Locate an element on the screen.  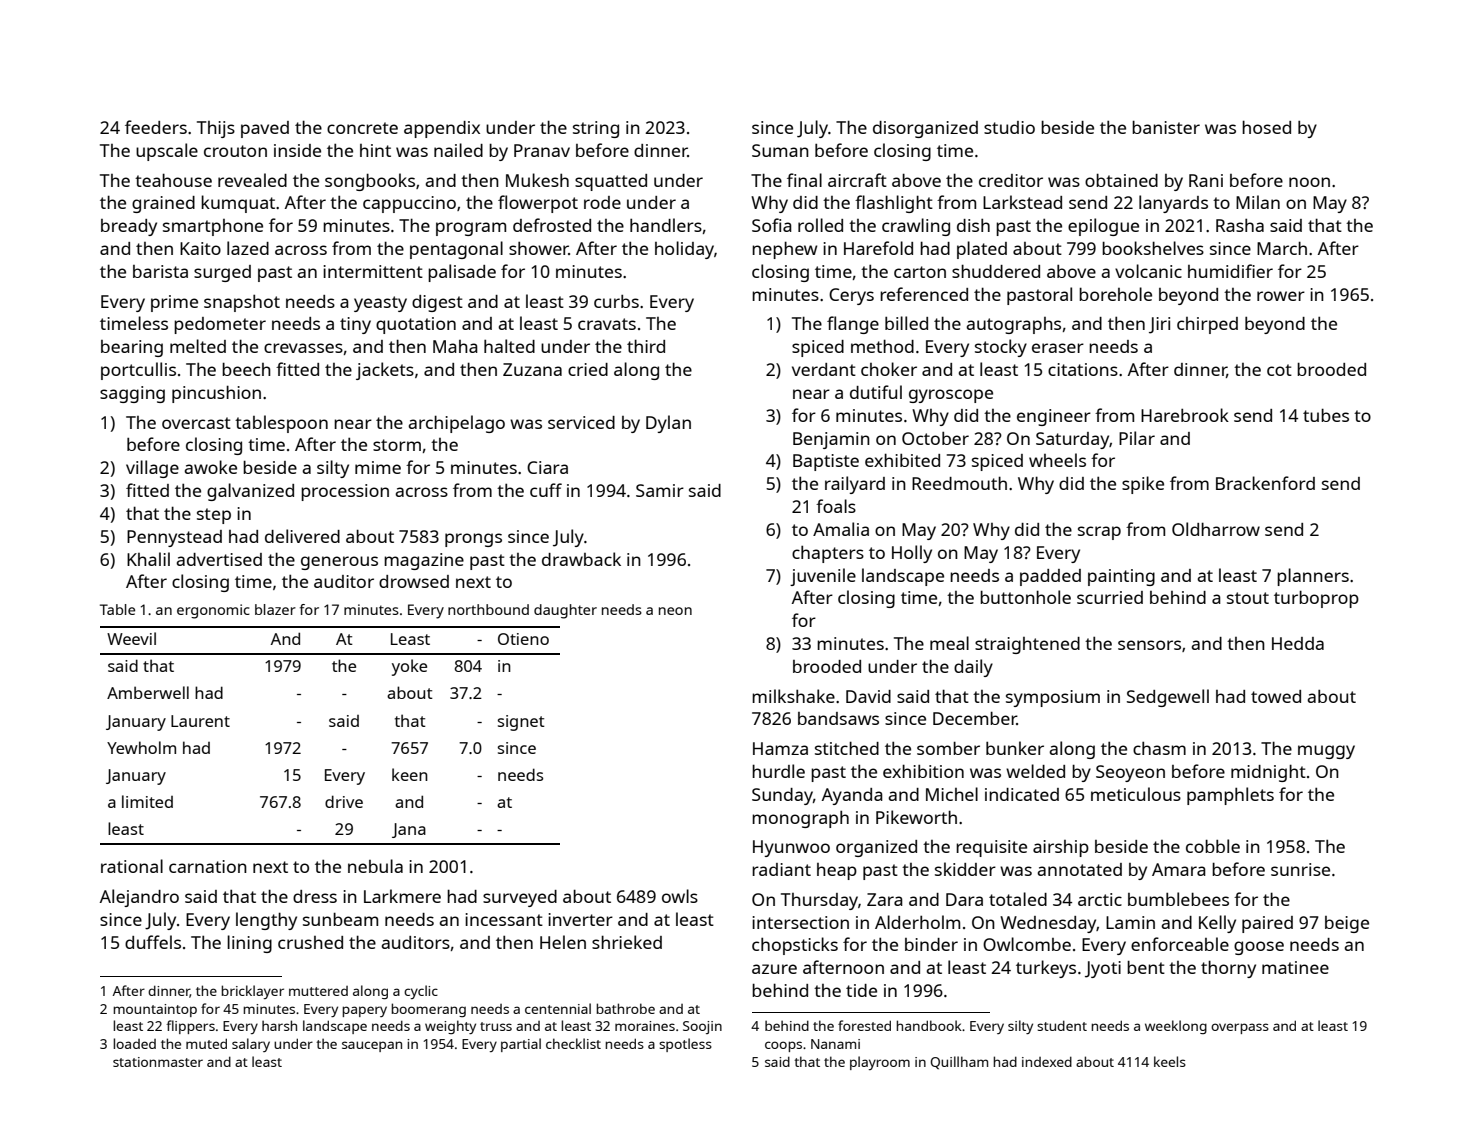
delivered is located at coordinates (302, 536).
